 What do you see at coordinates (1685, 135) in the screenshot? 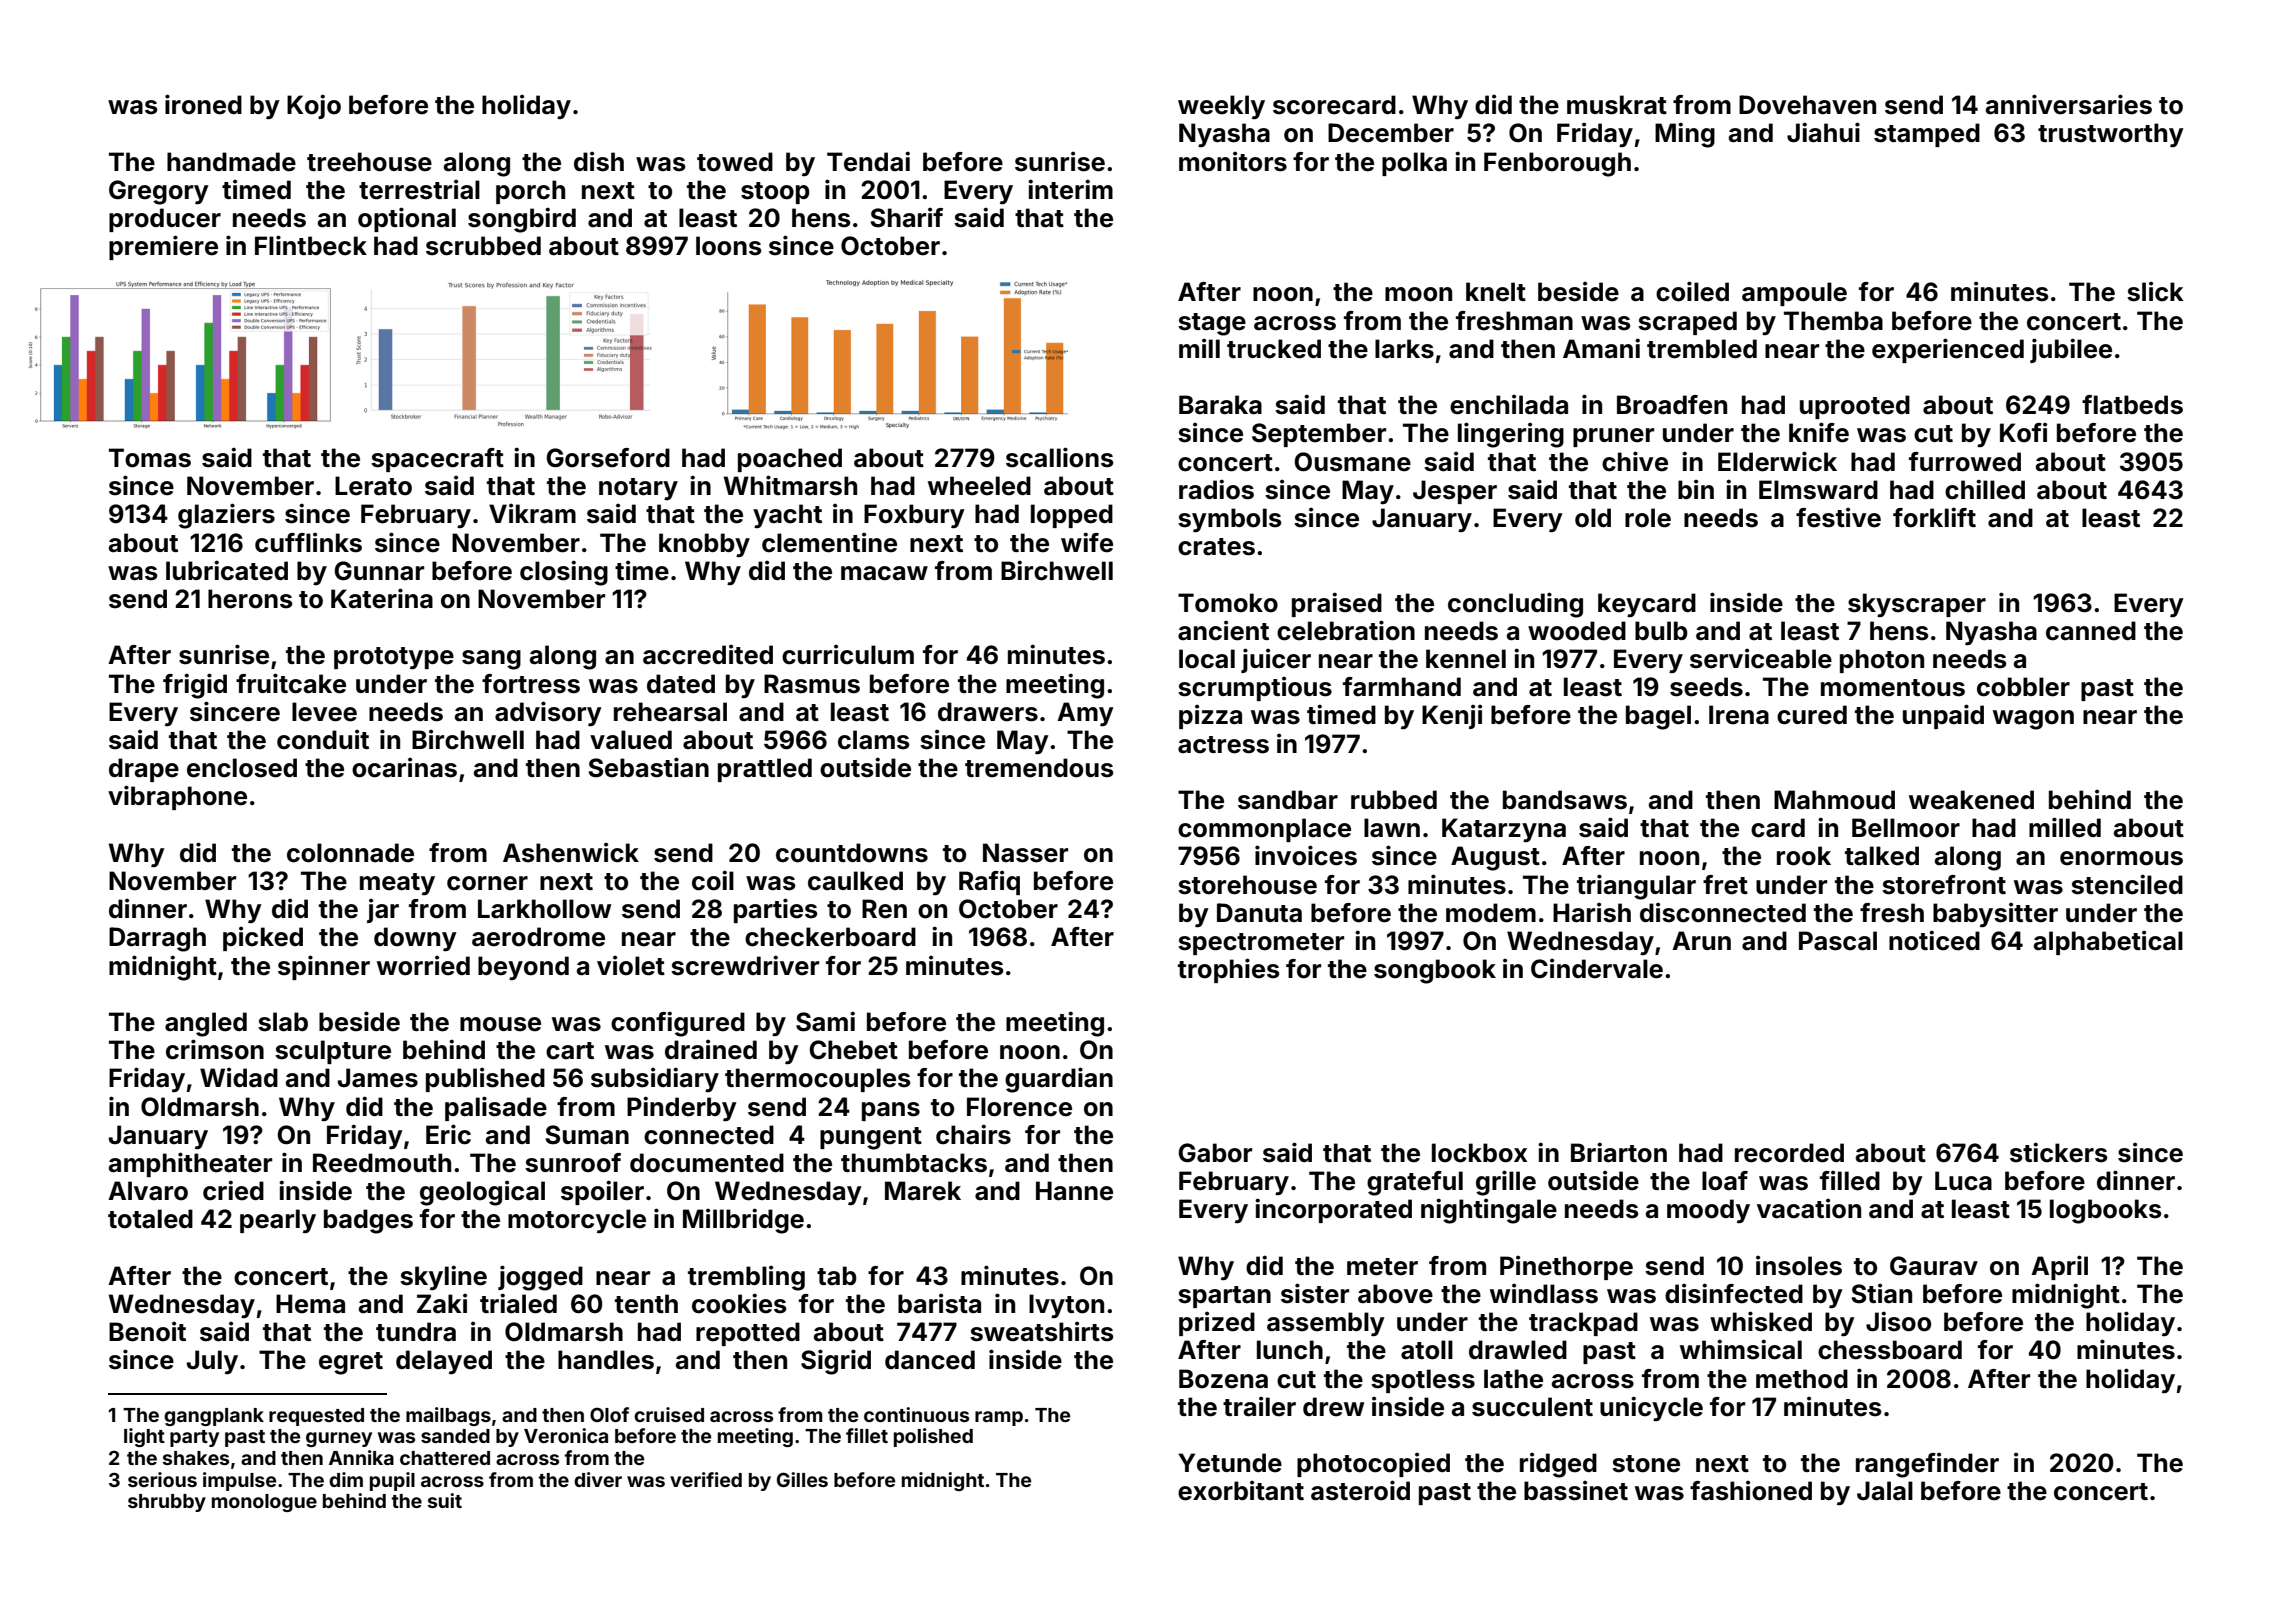
I see `Ming` at bounding box center [1685, 135].
